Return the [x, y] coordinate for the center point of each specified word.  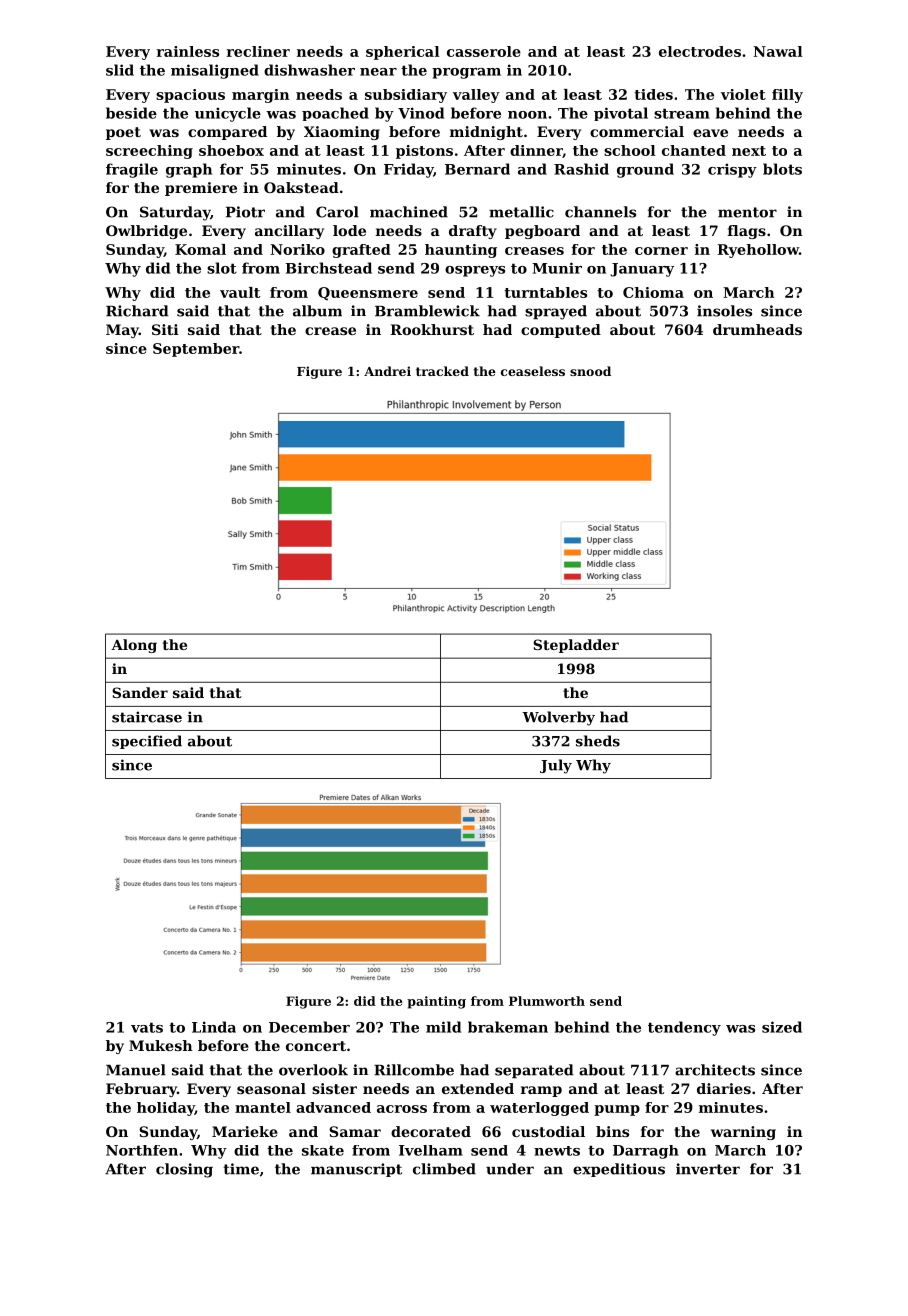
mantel [263, 1107]
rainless [188, 51]
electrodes [700, 51]
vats [147, 1027]
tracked [442, 371]
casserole [484, 51]
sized [782, 1027]
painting [436, 1002]
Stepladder [576, 646]
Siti [165, 329]
